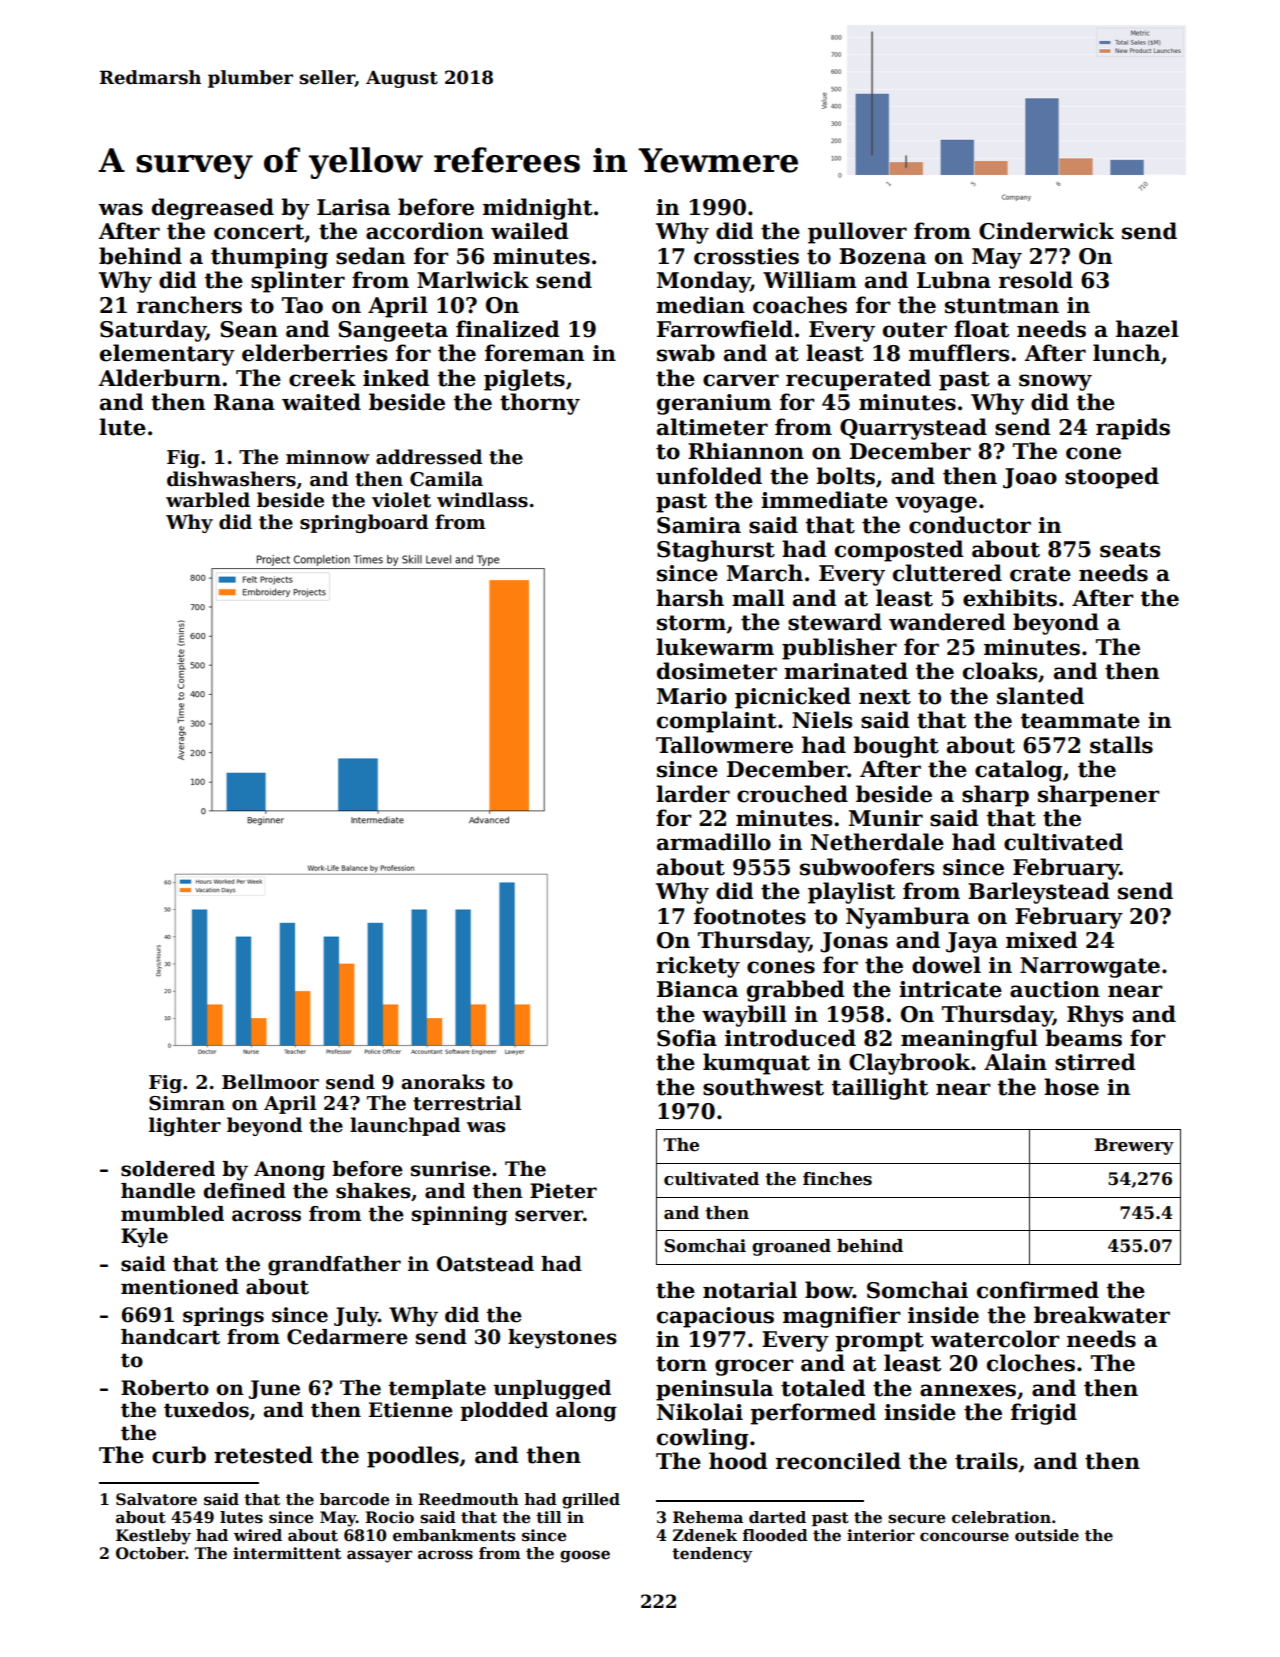 Image resolution: width=1280 pixels, height=1657 pixels. What do you see at coordinates (1040, 696) in the image?
I see `slanted` at bounding box center [1040, 696].
